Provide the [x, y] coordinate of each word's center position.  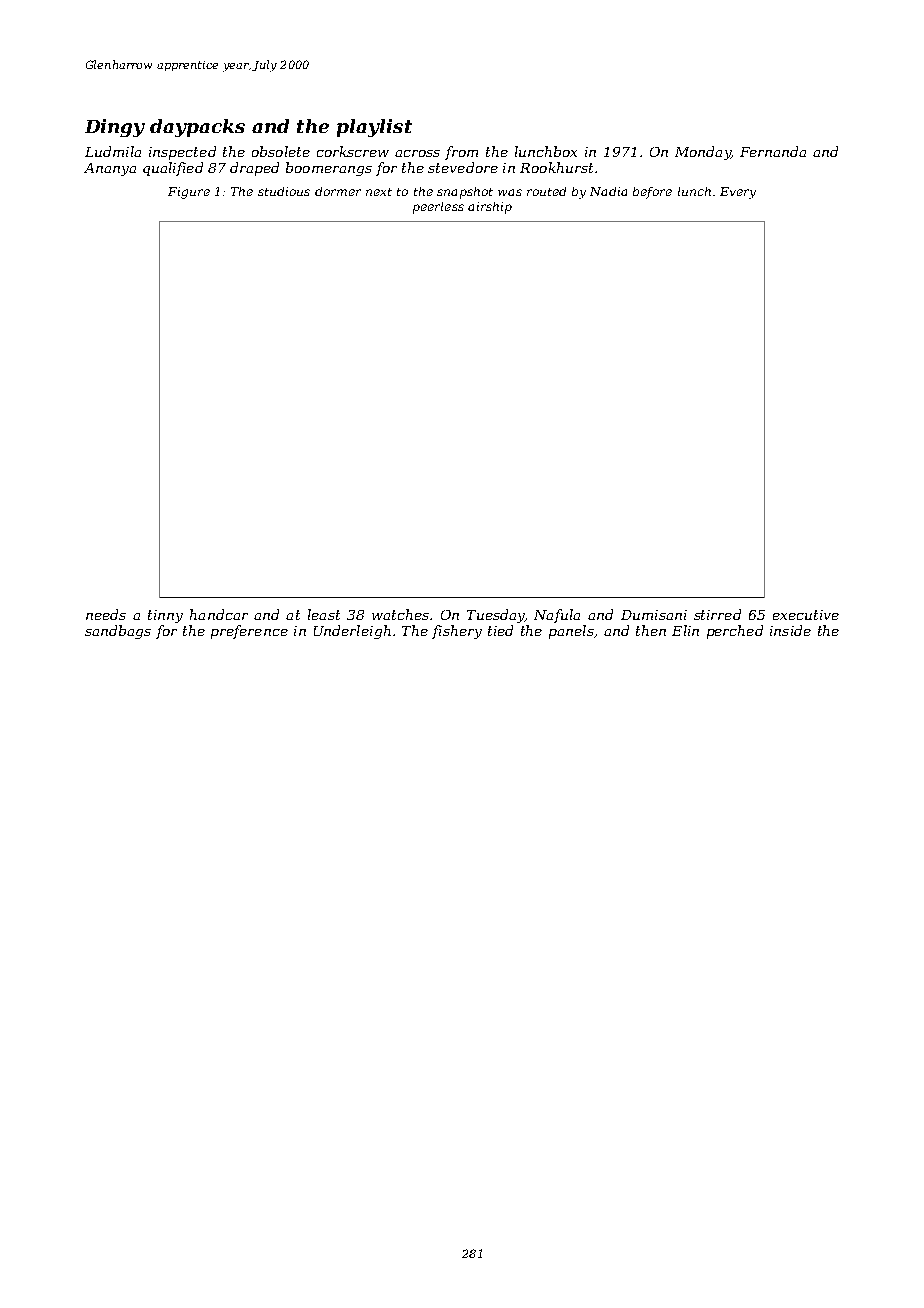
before [652, 193]
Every [738, 193]
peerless [438, 208]
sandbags [118, 632]
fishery [457, 632]
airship [490, 208]
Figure [189, 193]
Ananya [110, 169]
